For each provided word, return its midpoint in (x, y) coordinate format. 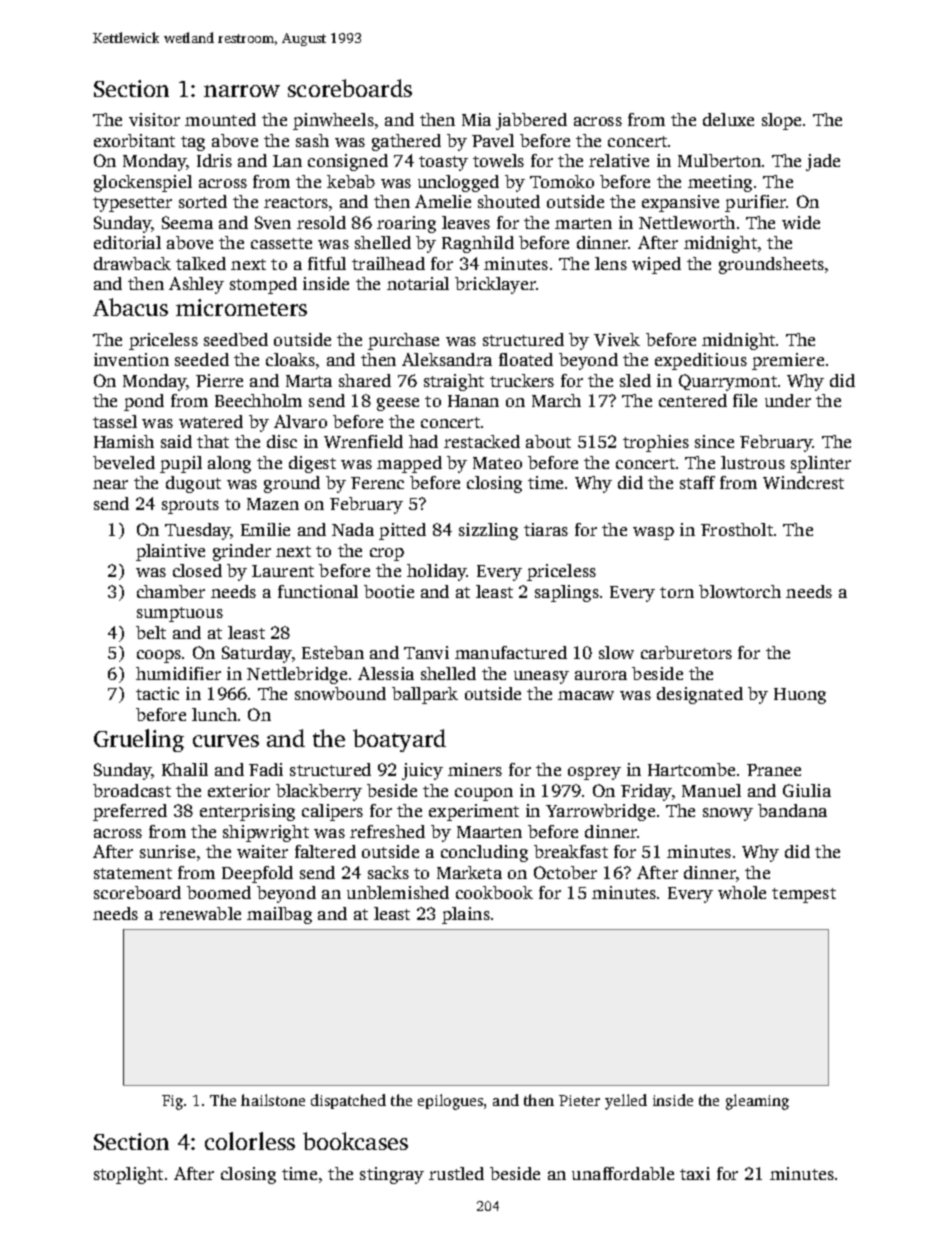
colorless (250, 1141)
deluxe (728, 119)
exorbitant (134, 140)
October (565, 872)
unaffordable (623, 1173)
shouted (509, 201)
